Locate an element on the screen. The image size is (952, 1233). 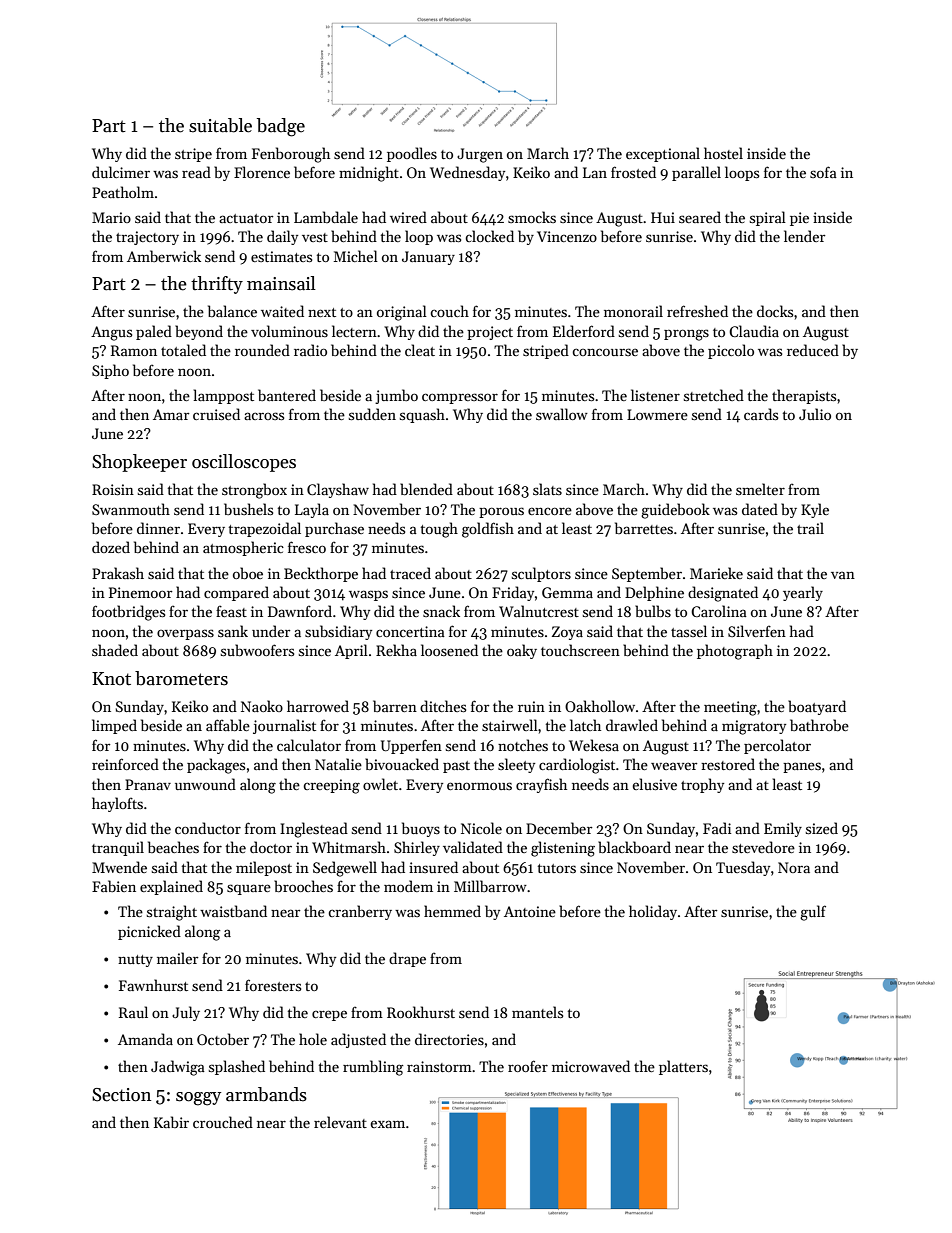
pie is located at coordinates (799, 219).
